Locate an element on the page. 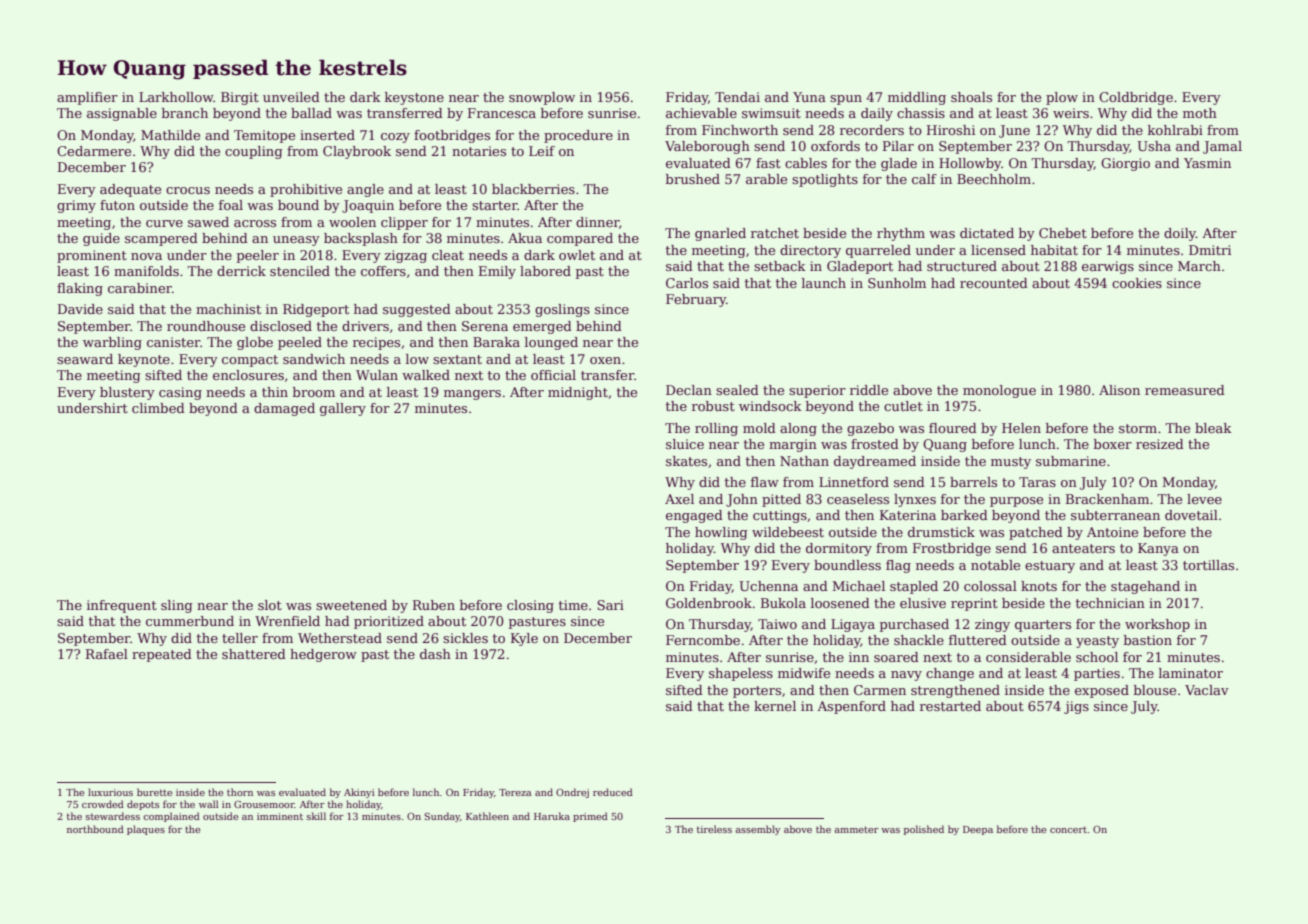 The height and width of the document is (924, 1308). remeasured is located at coordinates (1185, 390).
